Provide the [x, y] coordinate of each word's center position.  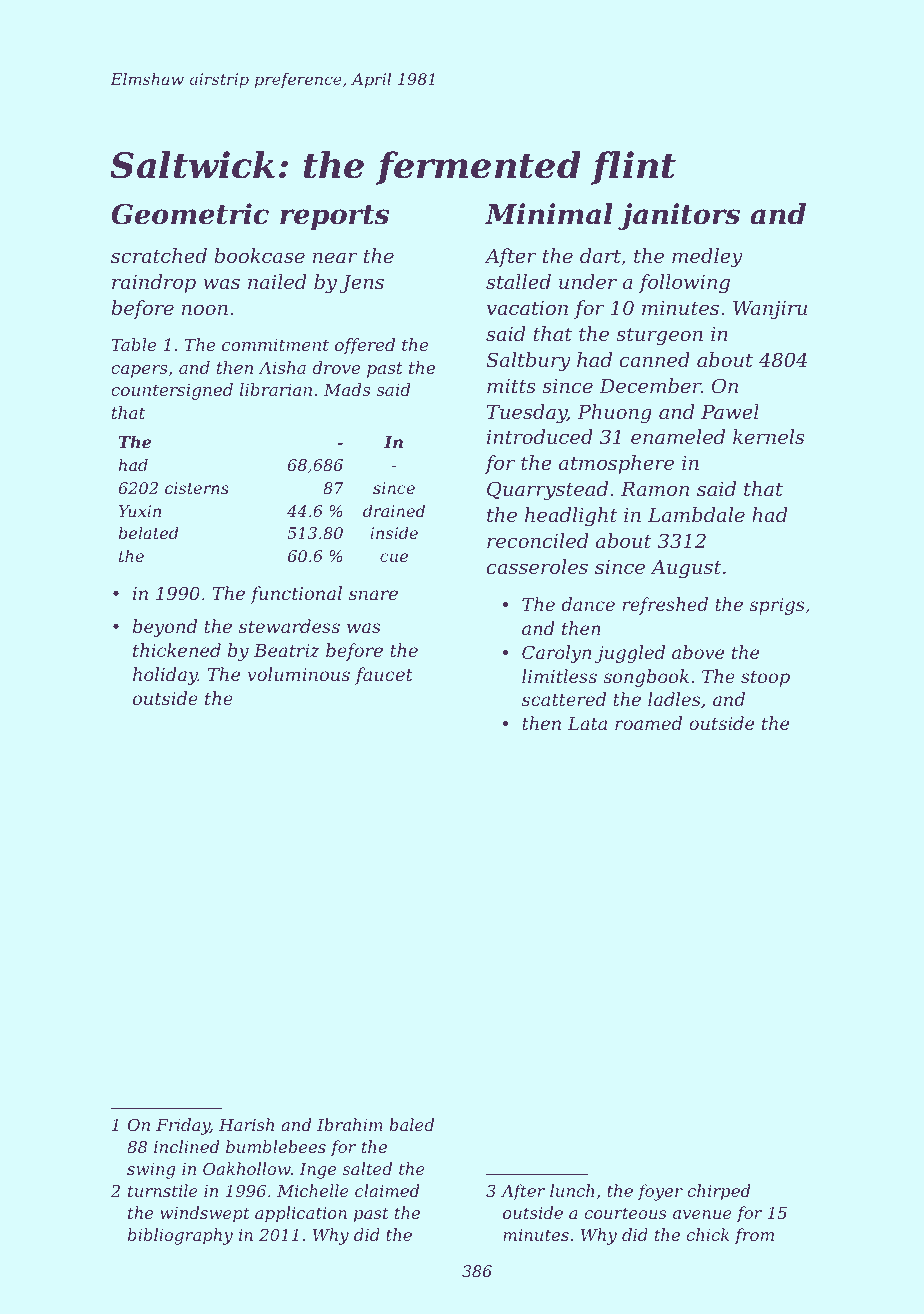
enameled [678, 436]
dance [588, 604]
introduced [540, 436]
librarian [276, 389]
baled [411, 1124]
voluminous [298, 674]
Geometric [190, 214]
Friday [183, 1126]
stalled [518, 281]
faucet [384, 676]
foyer [660, 1192]
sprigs [776, 606]
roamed [648, 723]
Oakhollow [247, 1168]
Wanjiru [770, 310]
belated [149, 532]
